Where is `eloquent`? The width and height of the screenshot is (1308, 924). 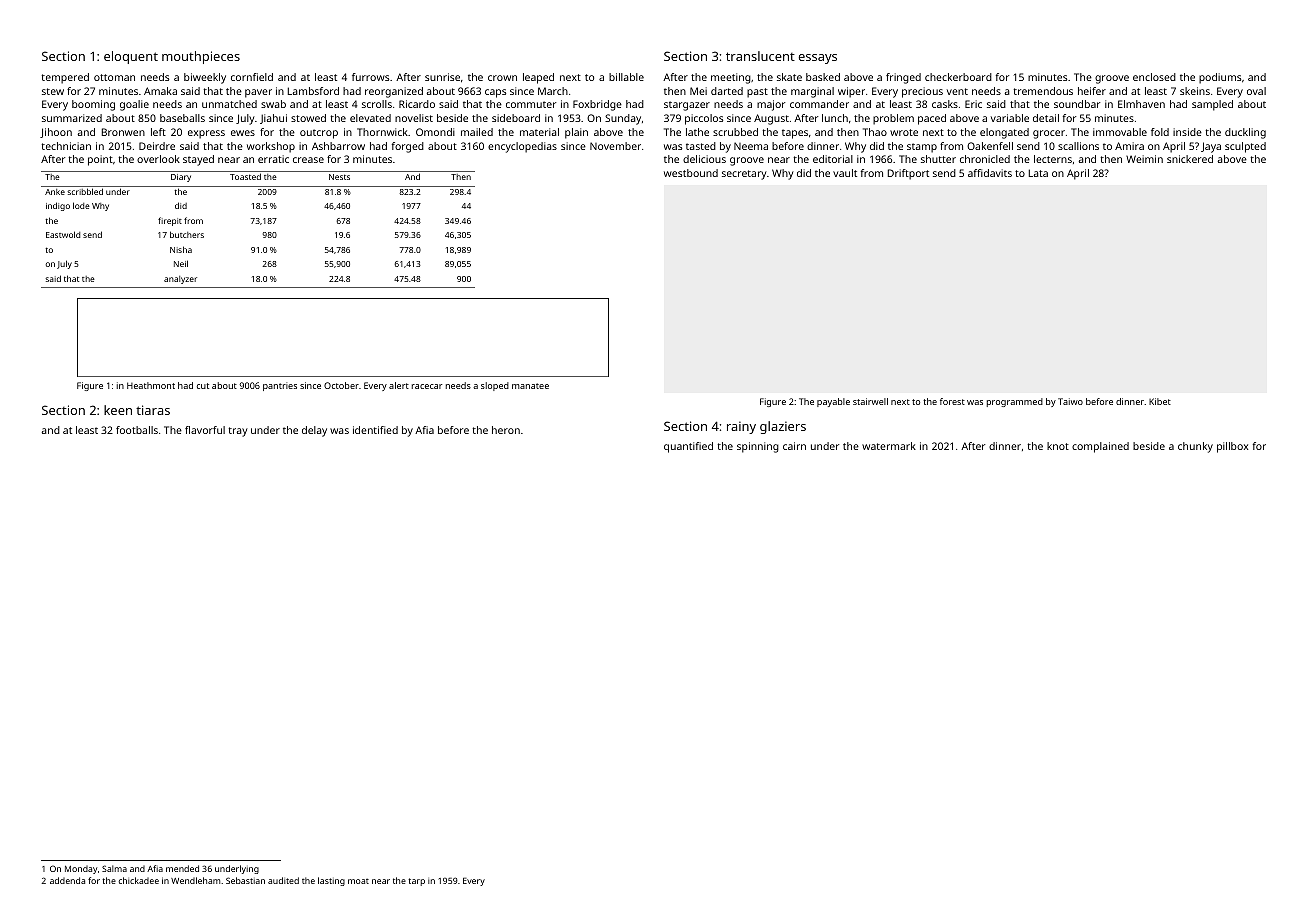 eloquent is located at coordinates (131, 57).
